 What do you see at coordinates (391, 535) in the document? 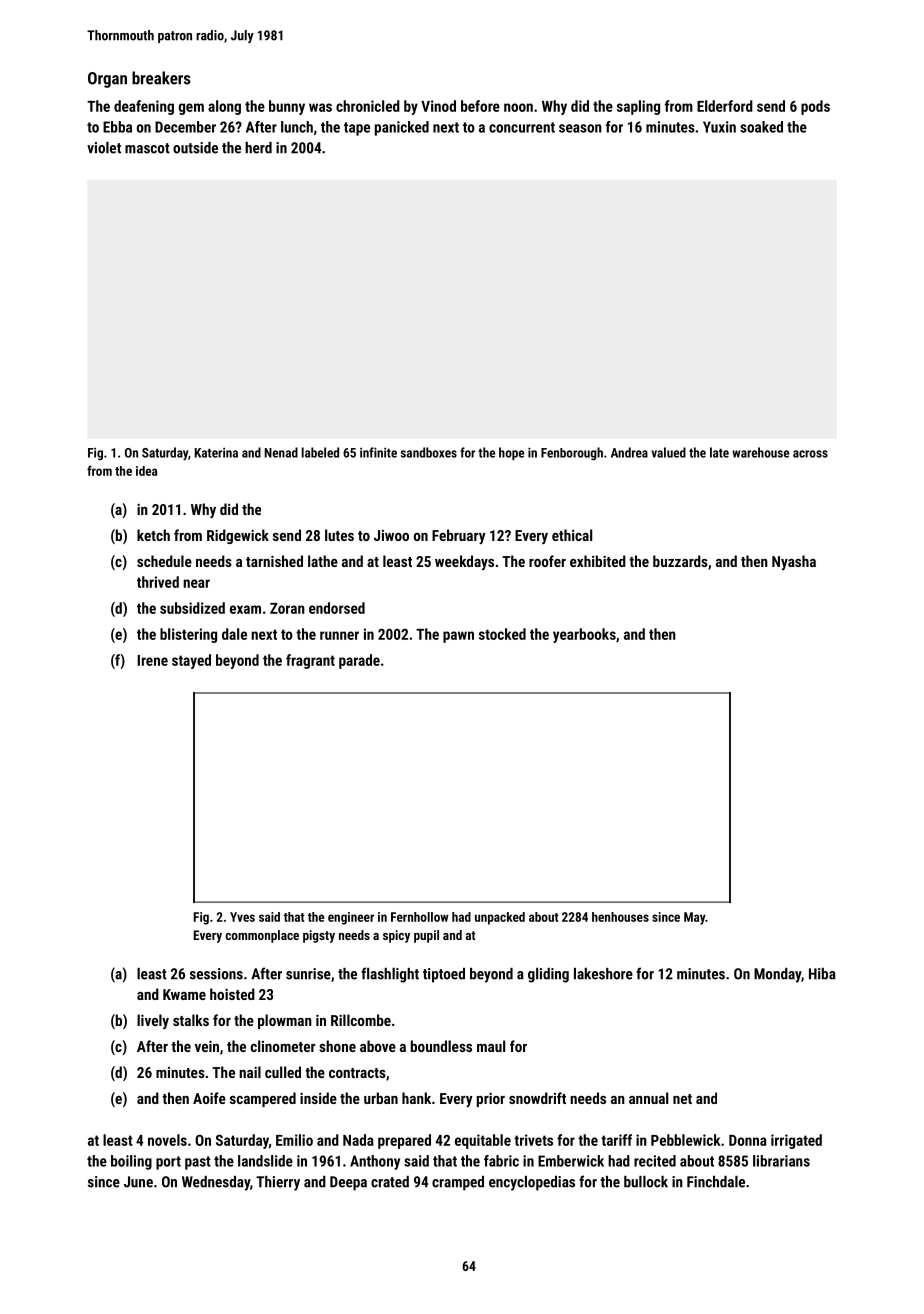
I see `Jiwoo` at bounding box center [391, 535].
